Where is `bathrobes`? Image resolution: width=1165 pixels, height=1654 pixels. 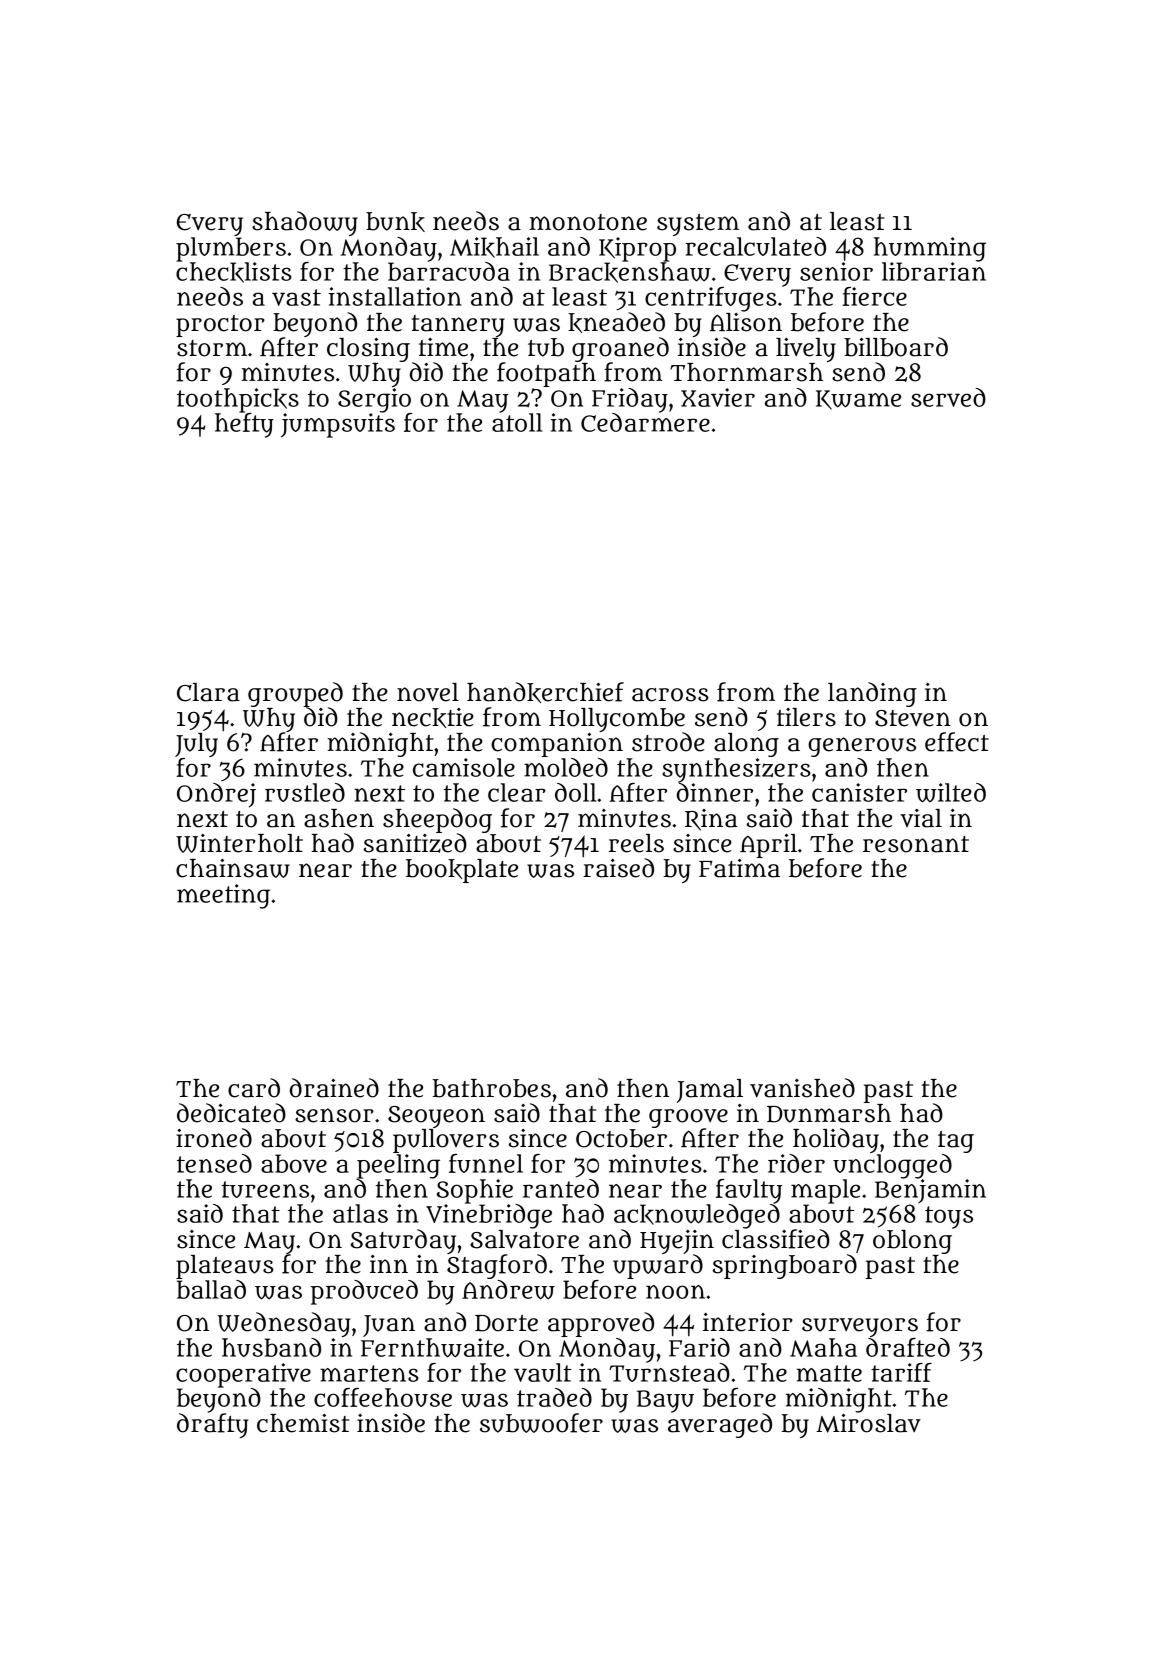 bathrobes is located at coordinates (492, 1088).
